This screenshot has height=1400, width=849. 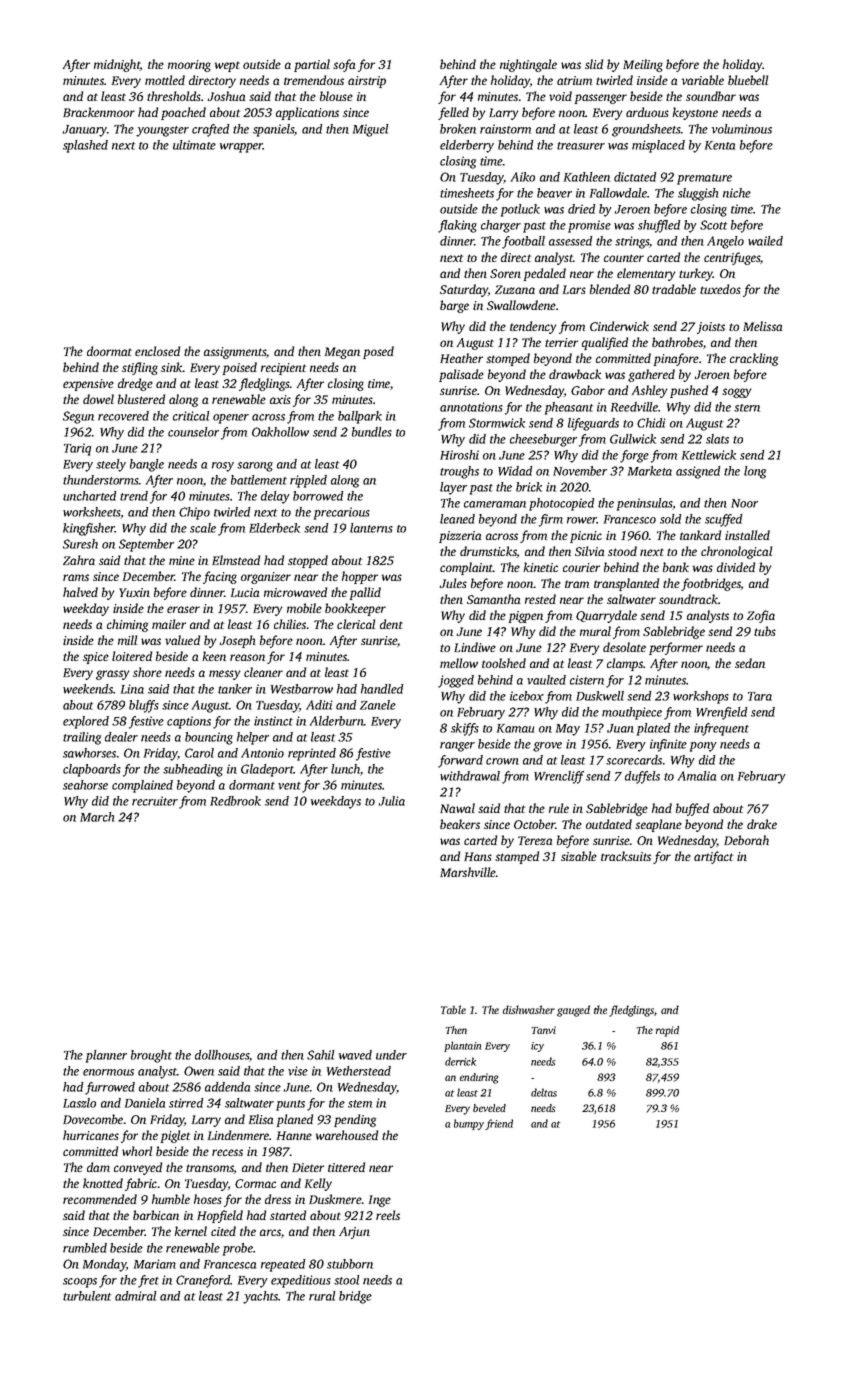 What do you see at coordinates (622, 551) in the screenshot?
I see `stood` at bounding box center [622, 551].
